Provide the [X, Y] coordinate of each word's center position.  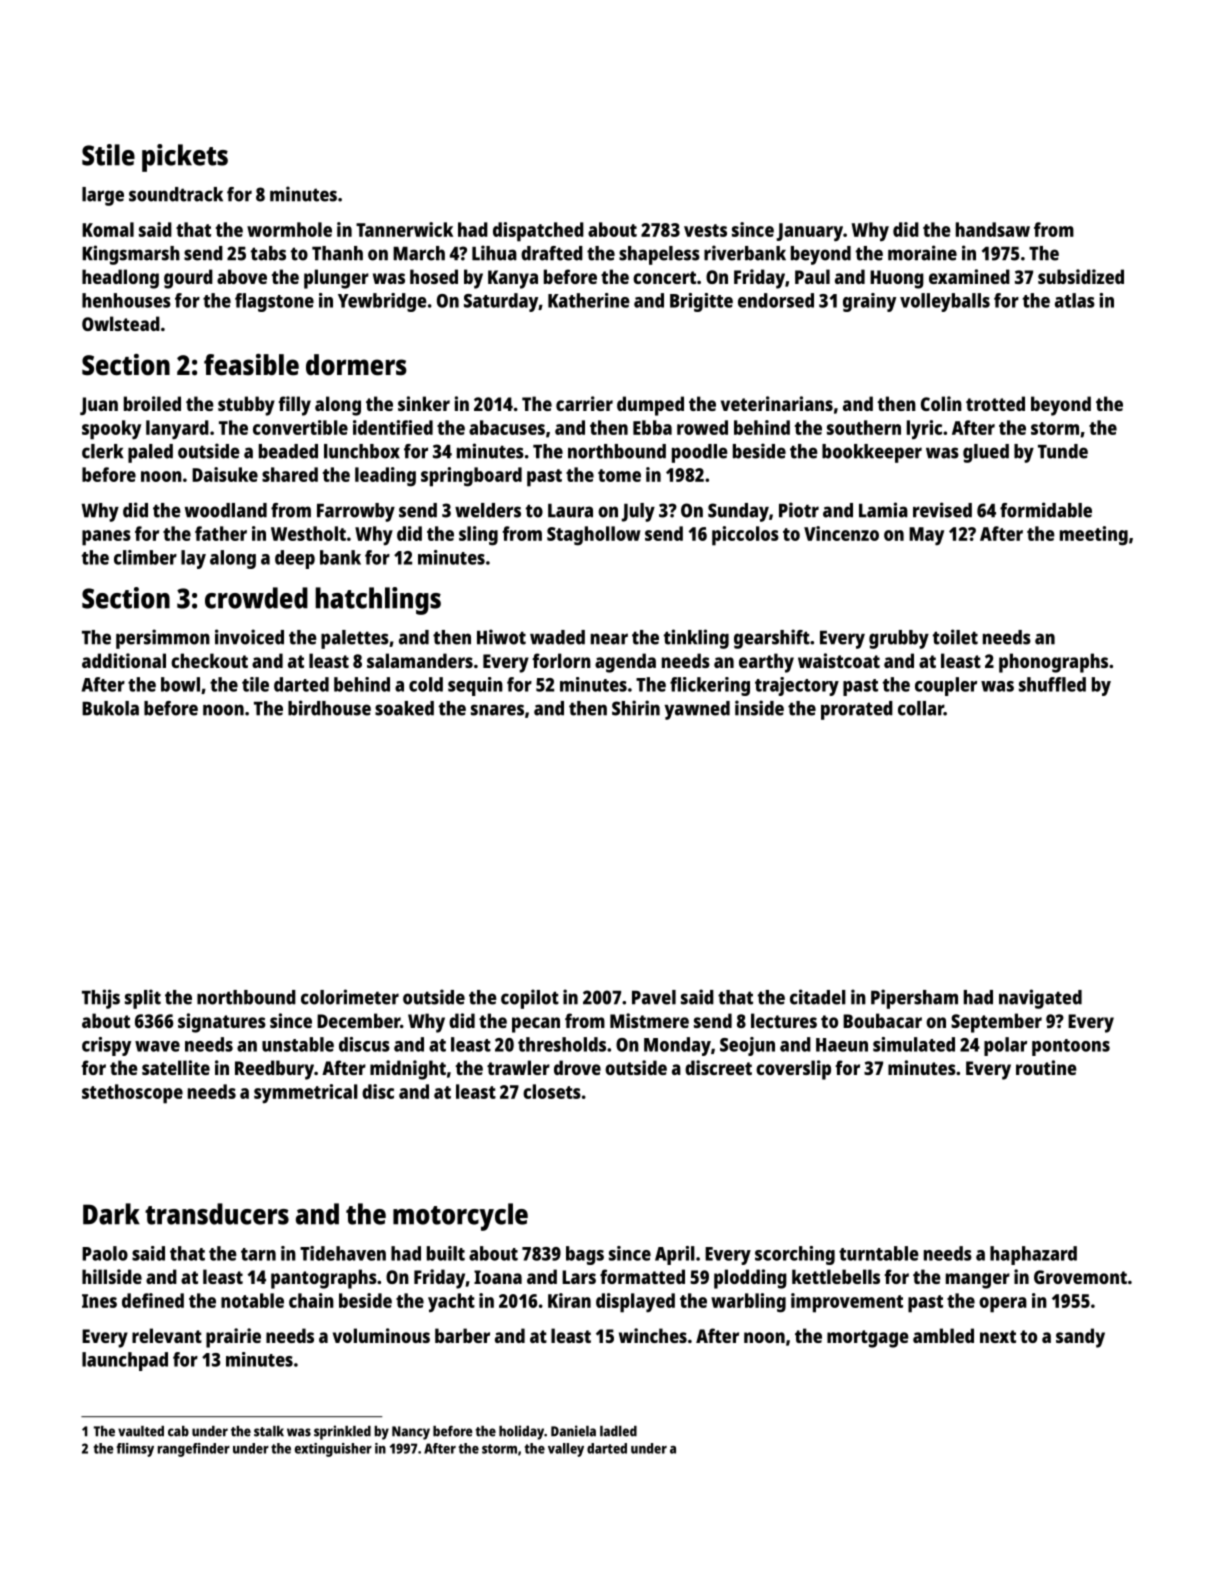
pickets [185, 158]
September [996, 1023]
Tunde [1063, 451]
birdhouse [329, 708]
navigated [1040, 999]
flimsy [135, 1450]
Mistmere [649, 1020]
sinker [424, 403]
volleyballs [945, 302]
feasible [251, 365]
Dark [111, 1214]
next [998, 1336]
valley [566, 1450]
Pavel [654, 997]
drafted [552, 253]
